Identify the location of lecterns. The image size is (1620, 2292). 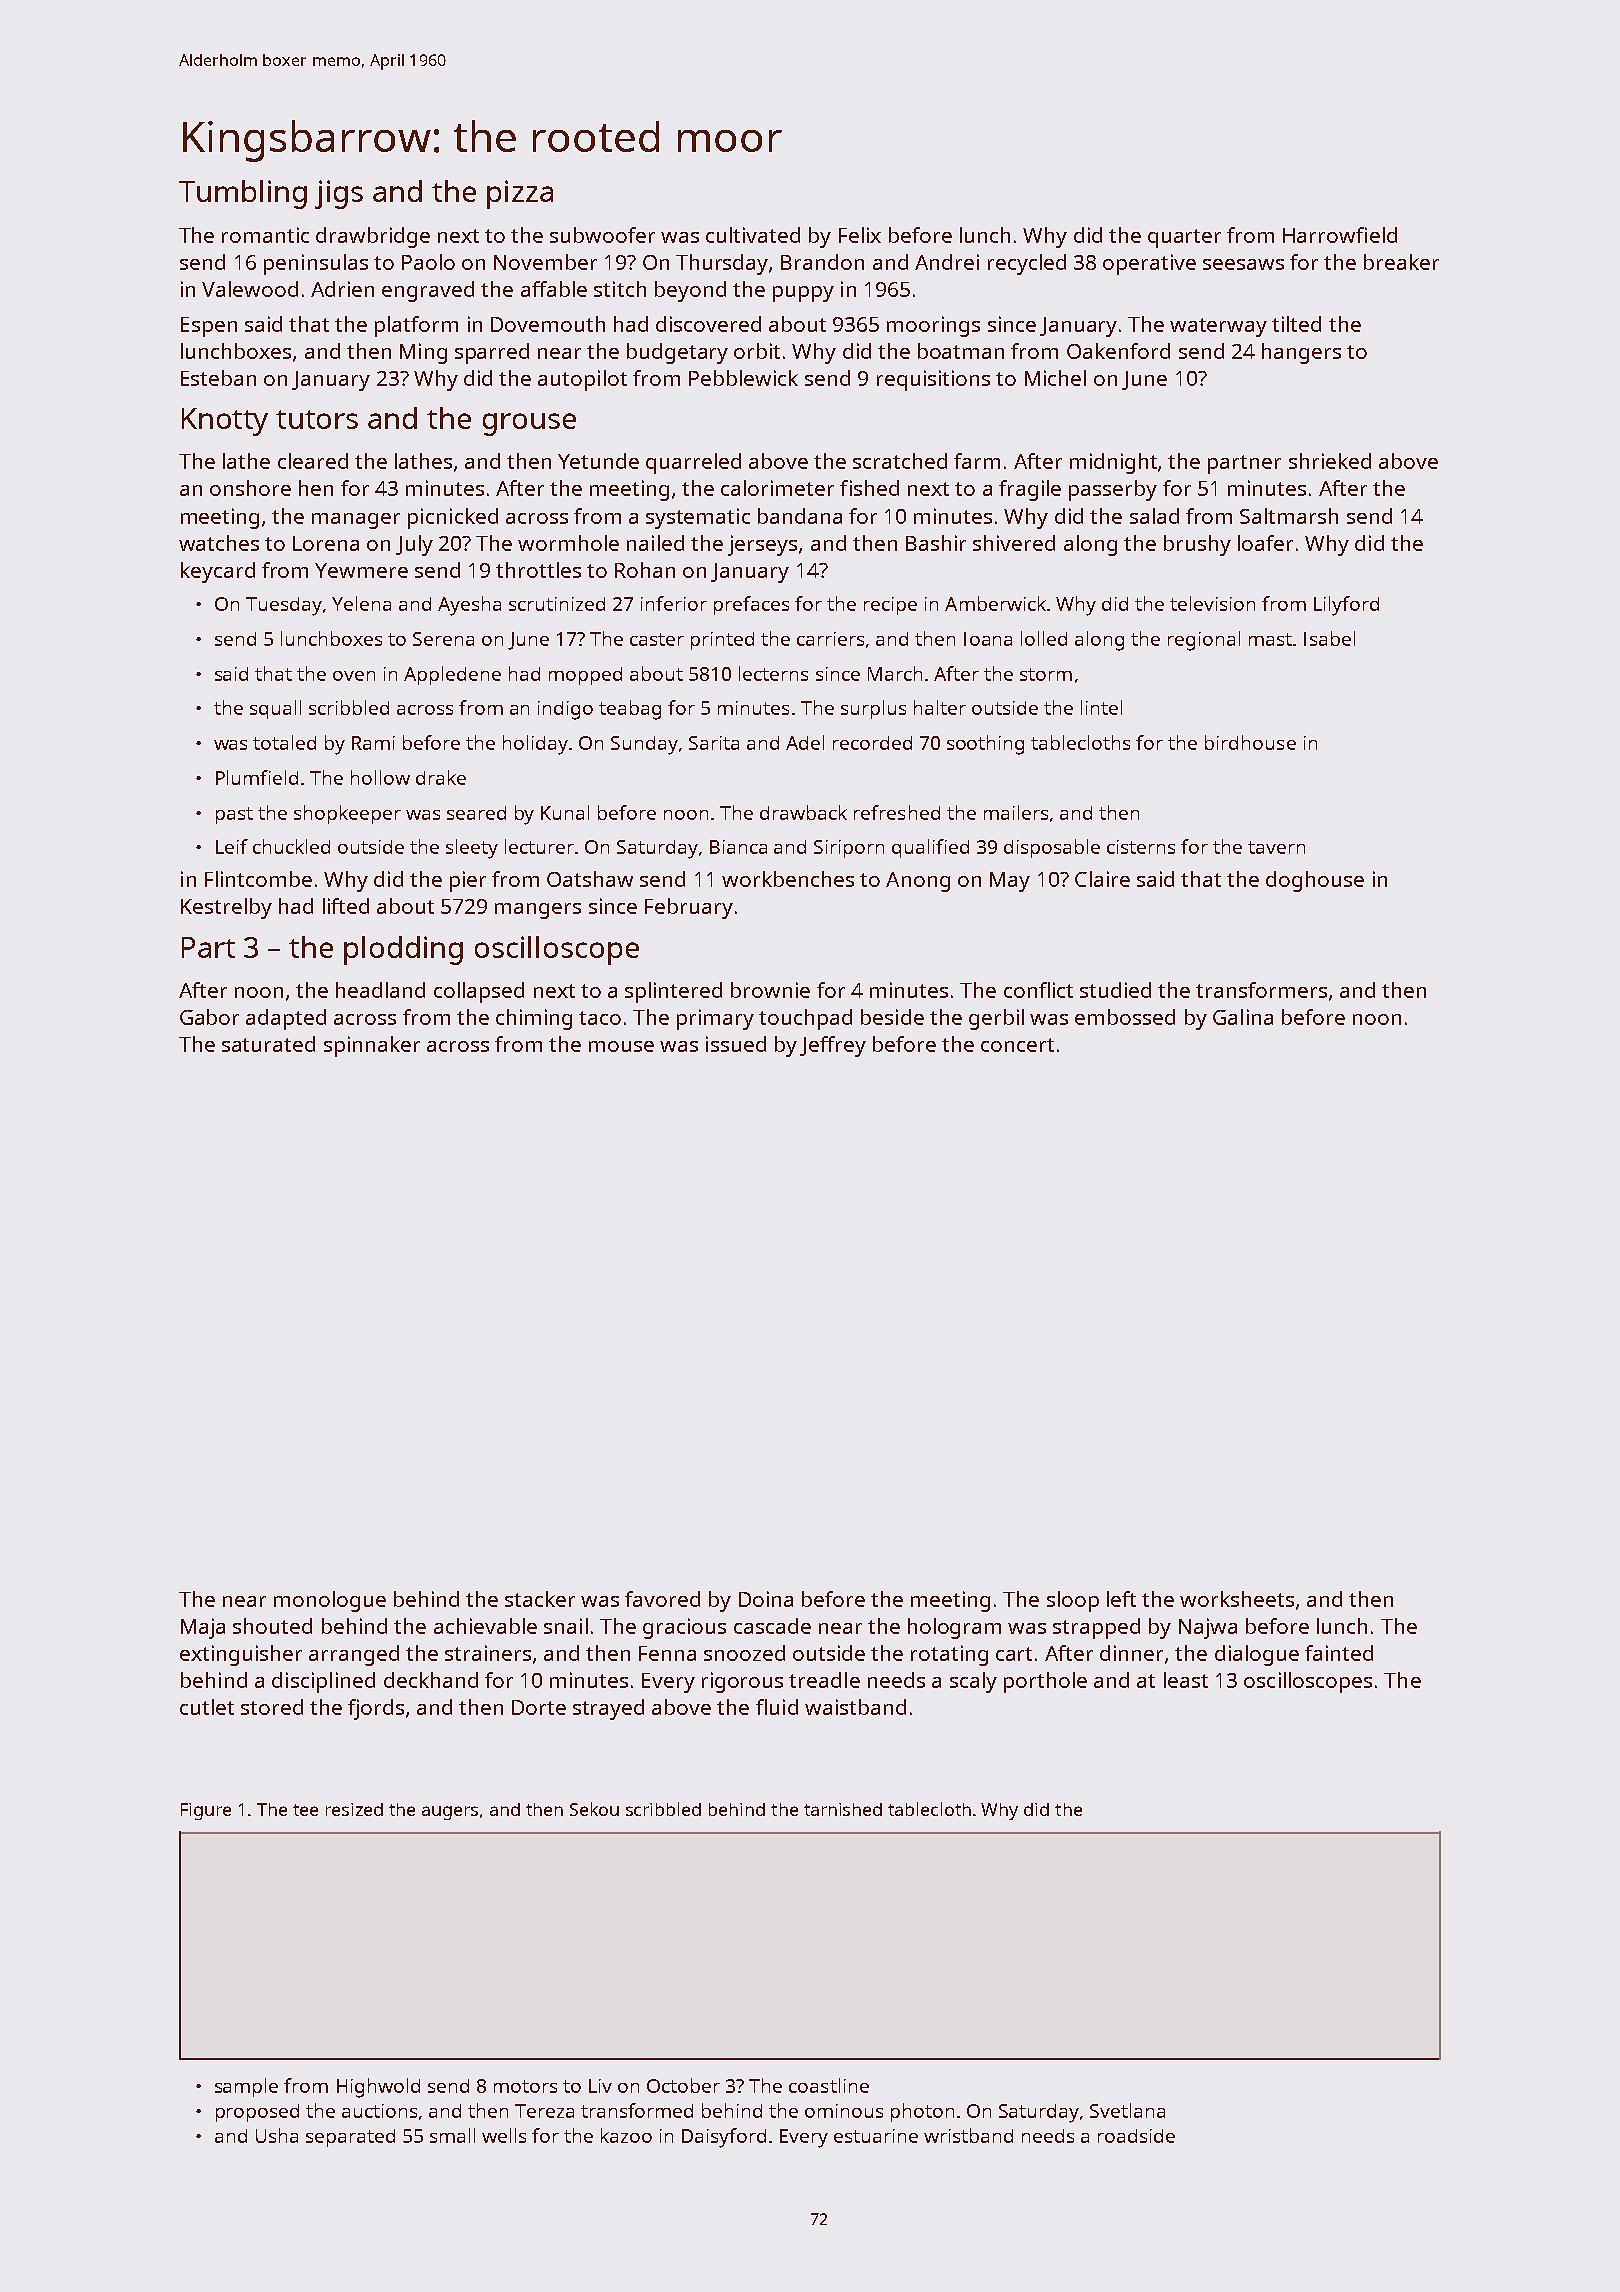
(773, 673).
